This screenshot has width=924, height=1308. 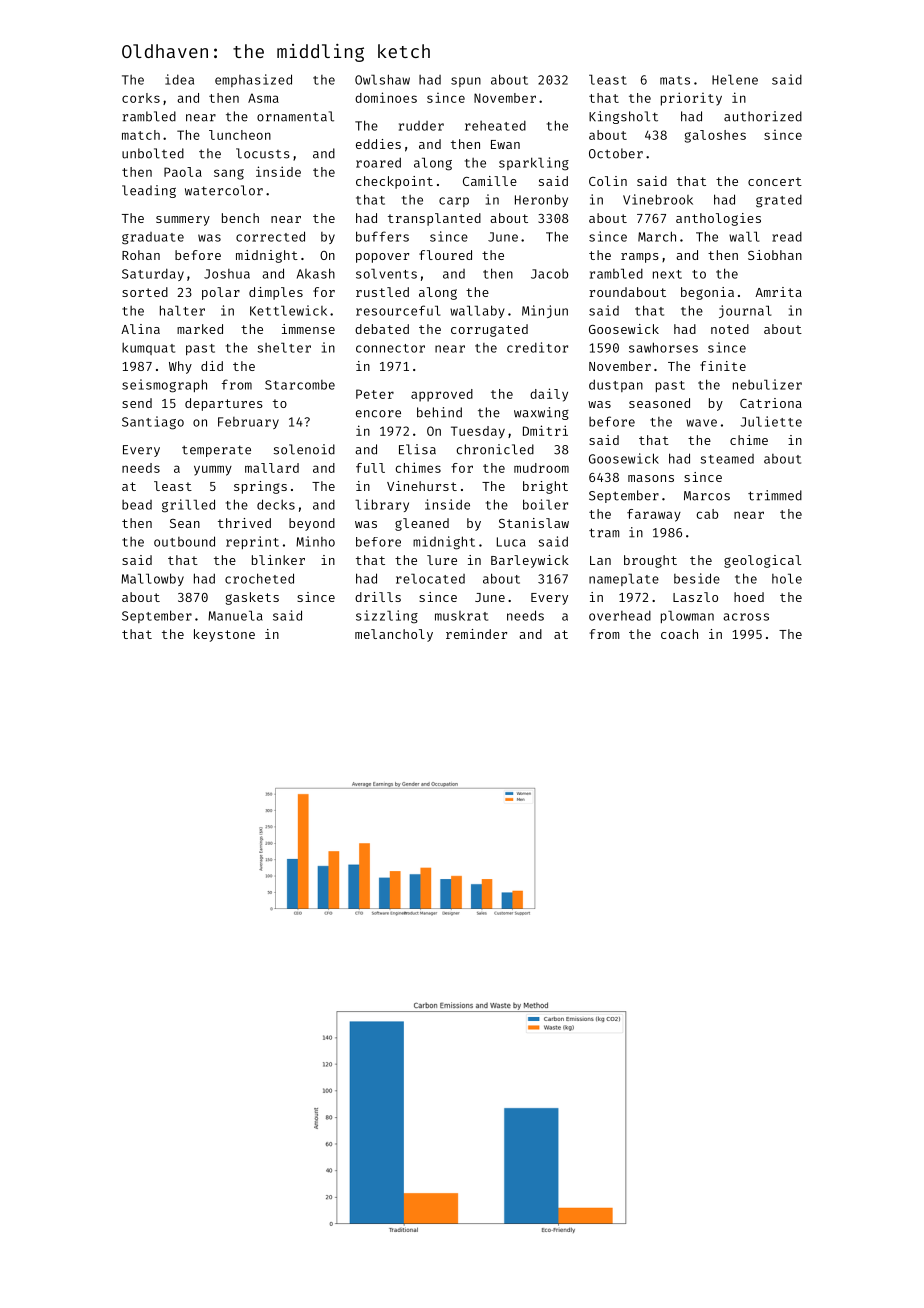 I want to click on journal, so click(x=745, y=311).
